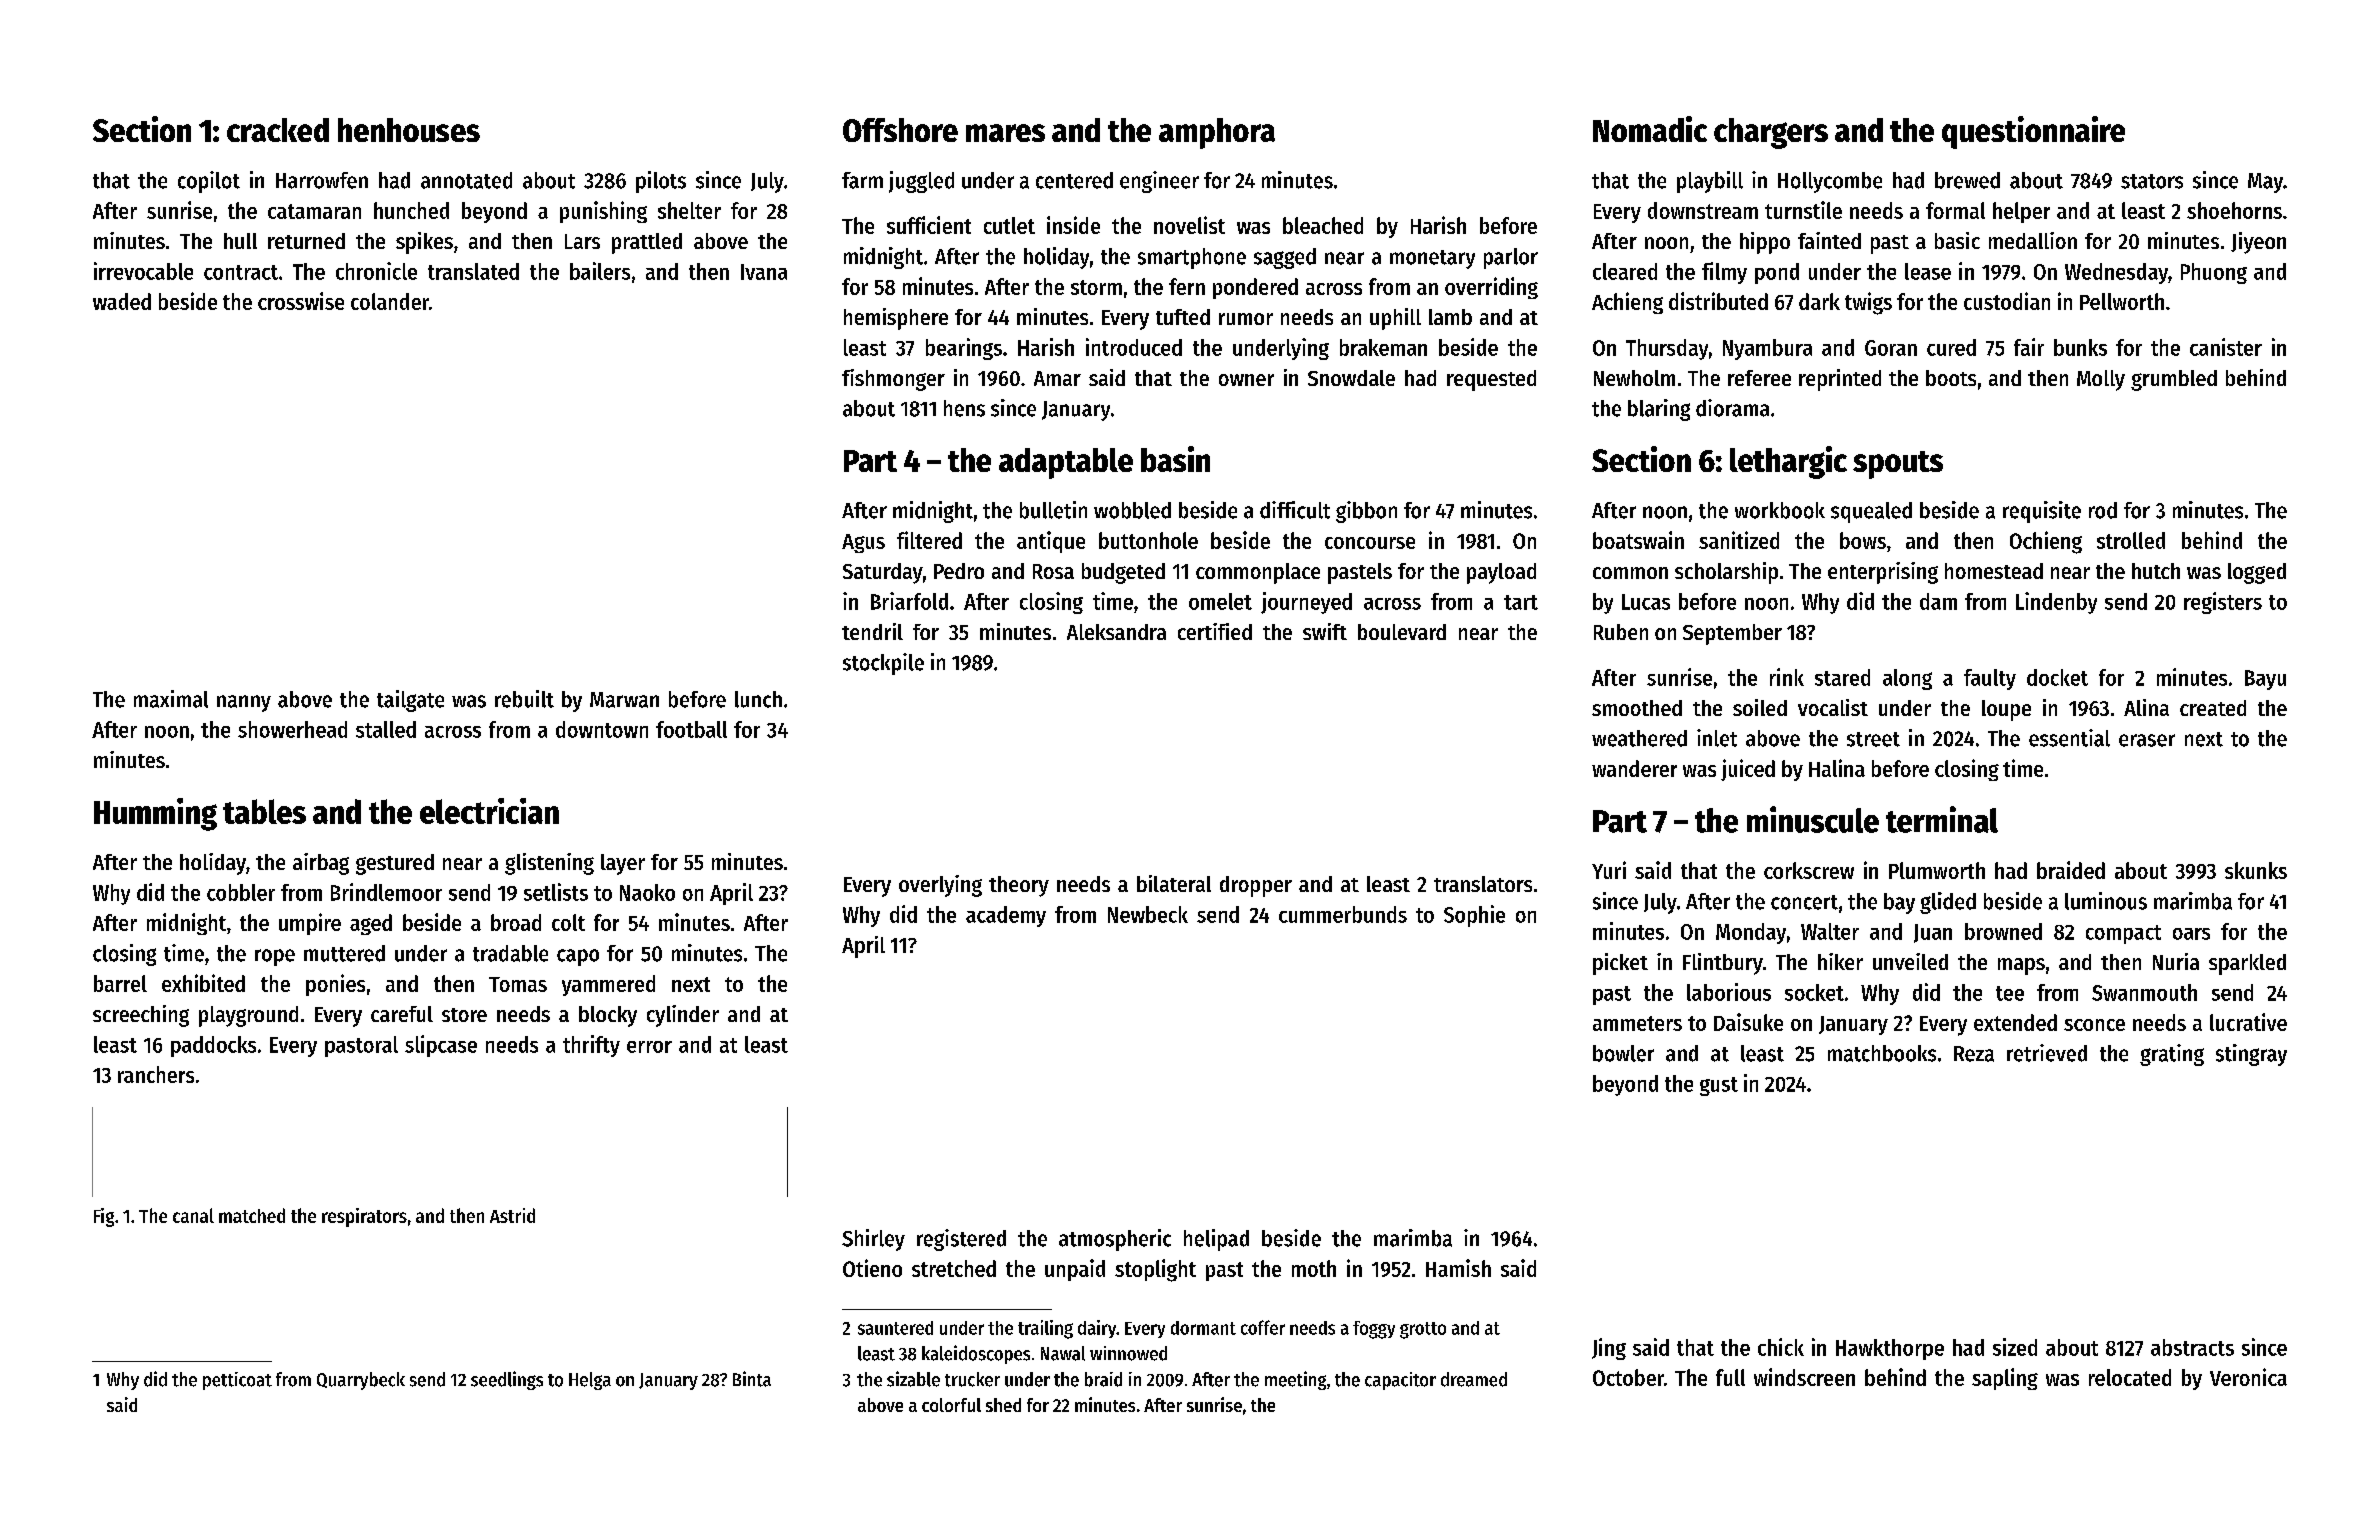 The image size is (2380, 1540). I want to click on maximal, so click(171, 699).
